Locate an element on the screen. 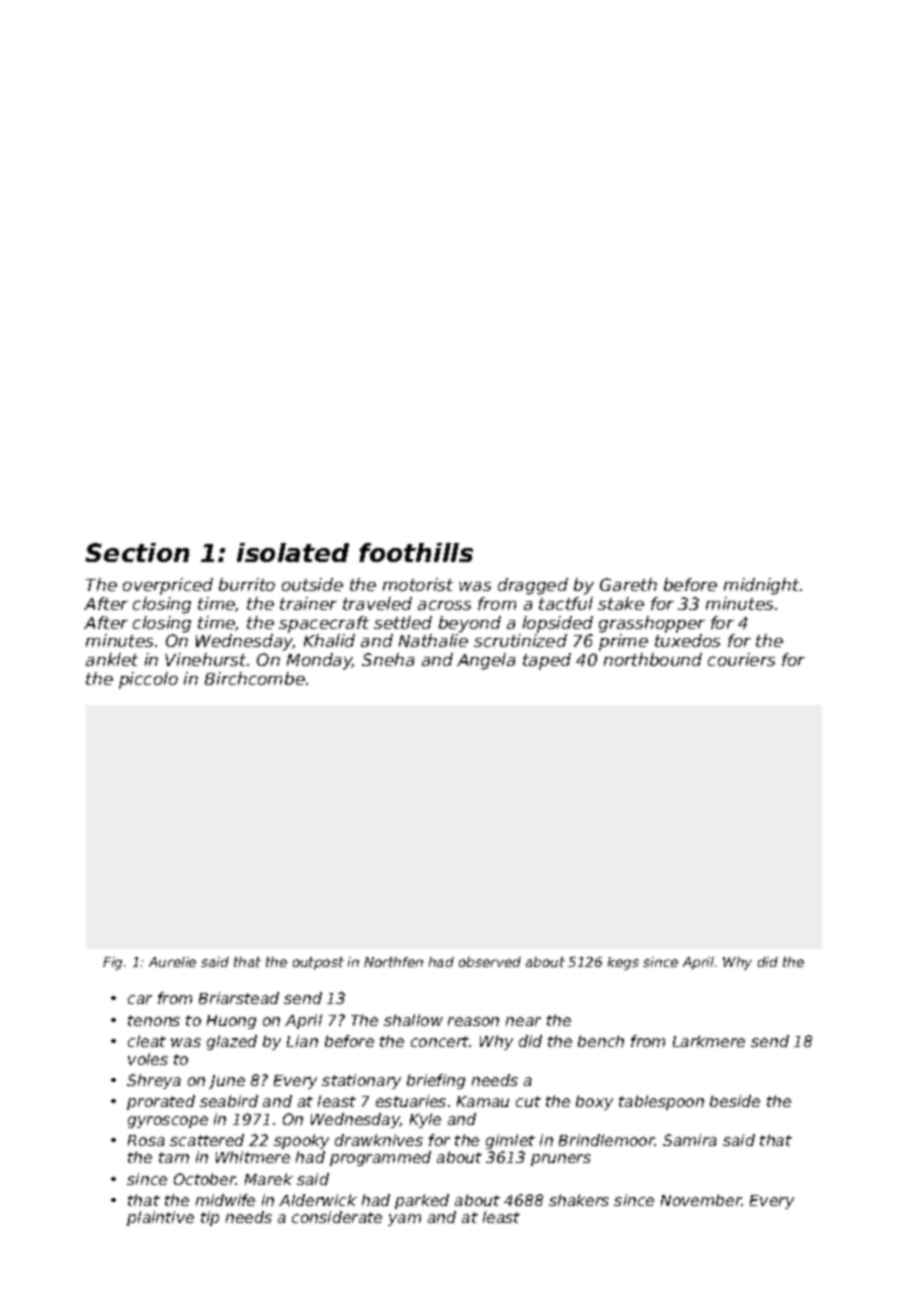 The height and width of the screenshot is (1316, 908). Aurelie is located at coordinates (172, 962).
